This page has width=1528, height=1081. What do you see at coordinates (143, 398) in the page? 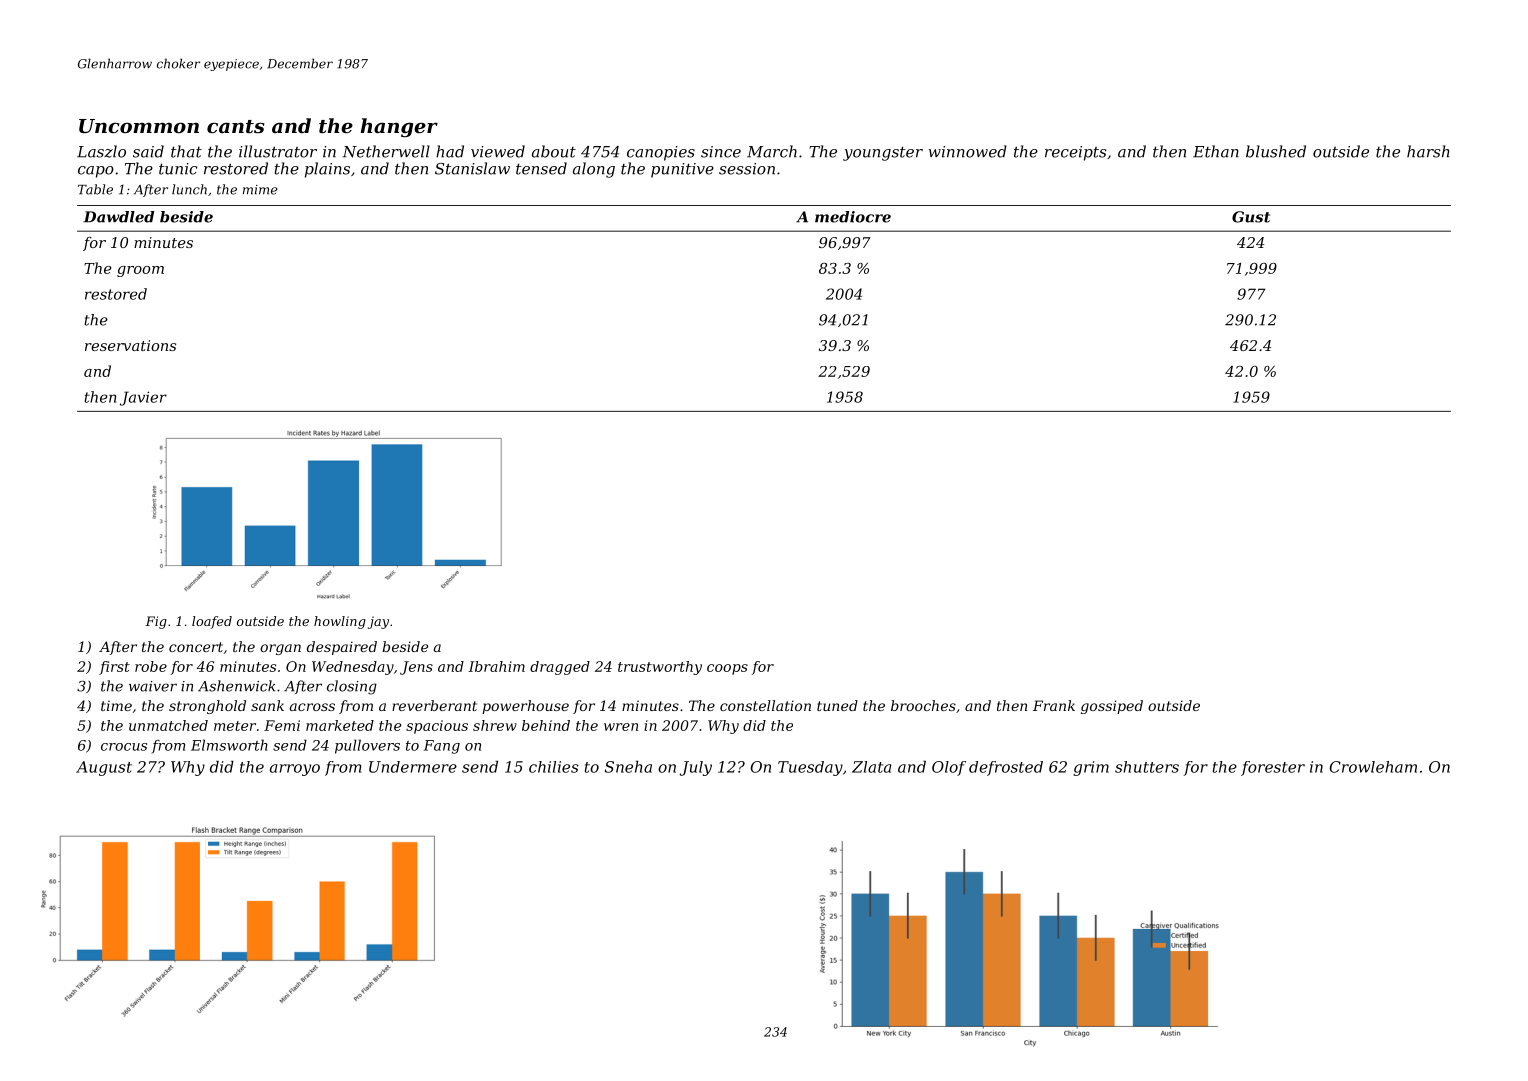
I see `Javier` at bounding box center [143, 398].
